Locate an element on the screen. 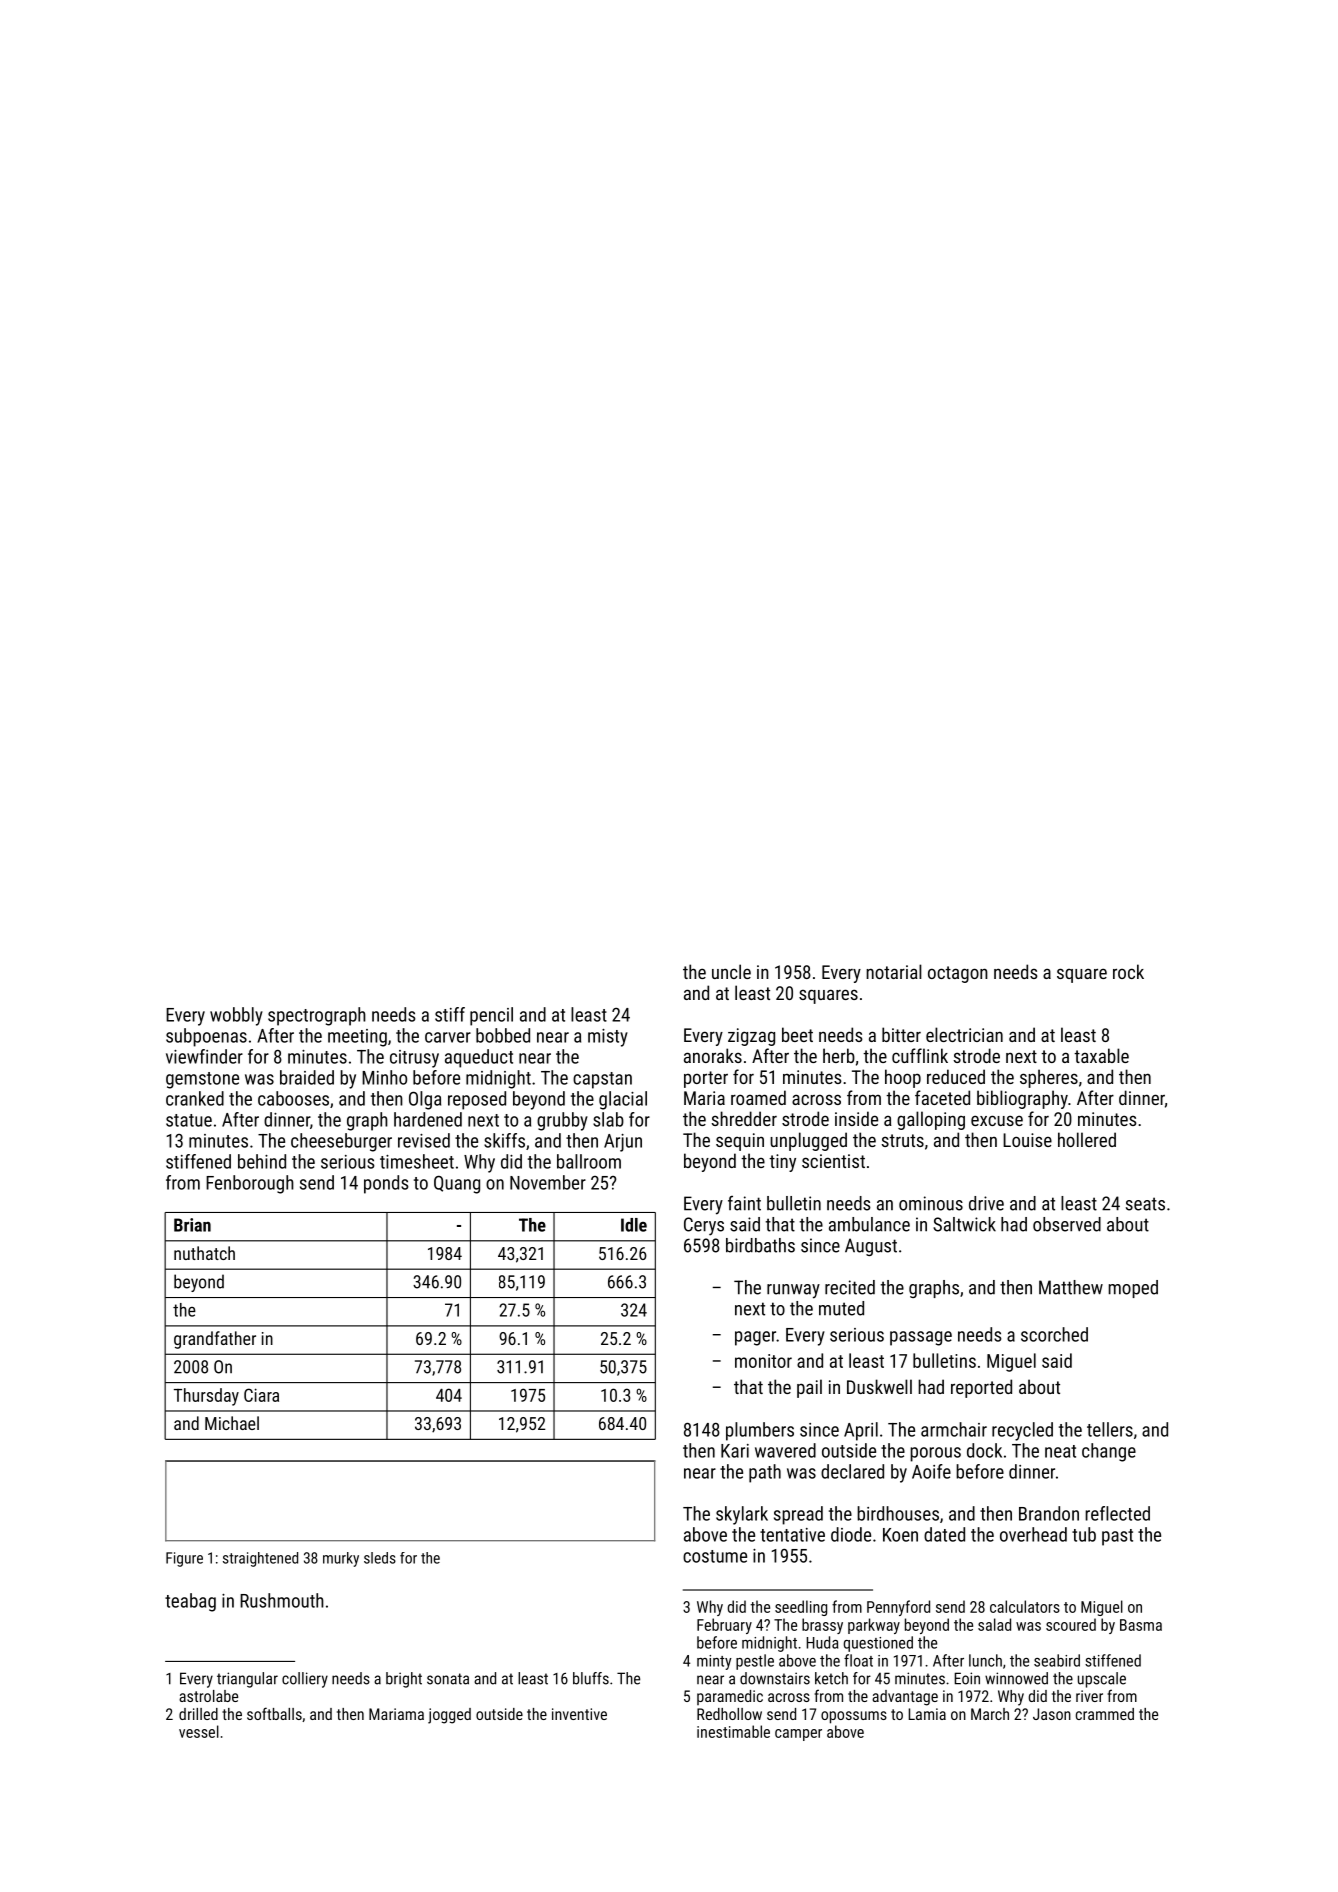 This screenshot has width=1338, height=1892. path is located at coordinates (765, 1473).
